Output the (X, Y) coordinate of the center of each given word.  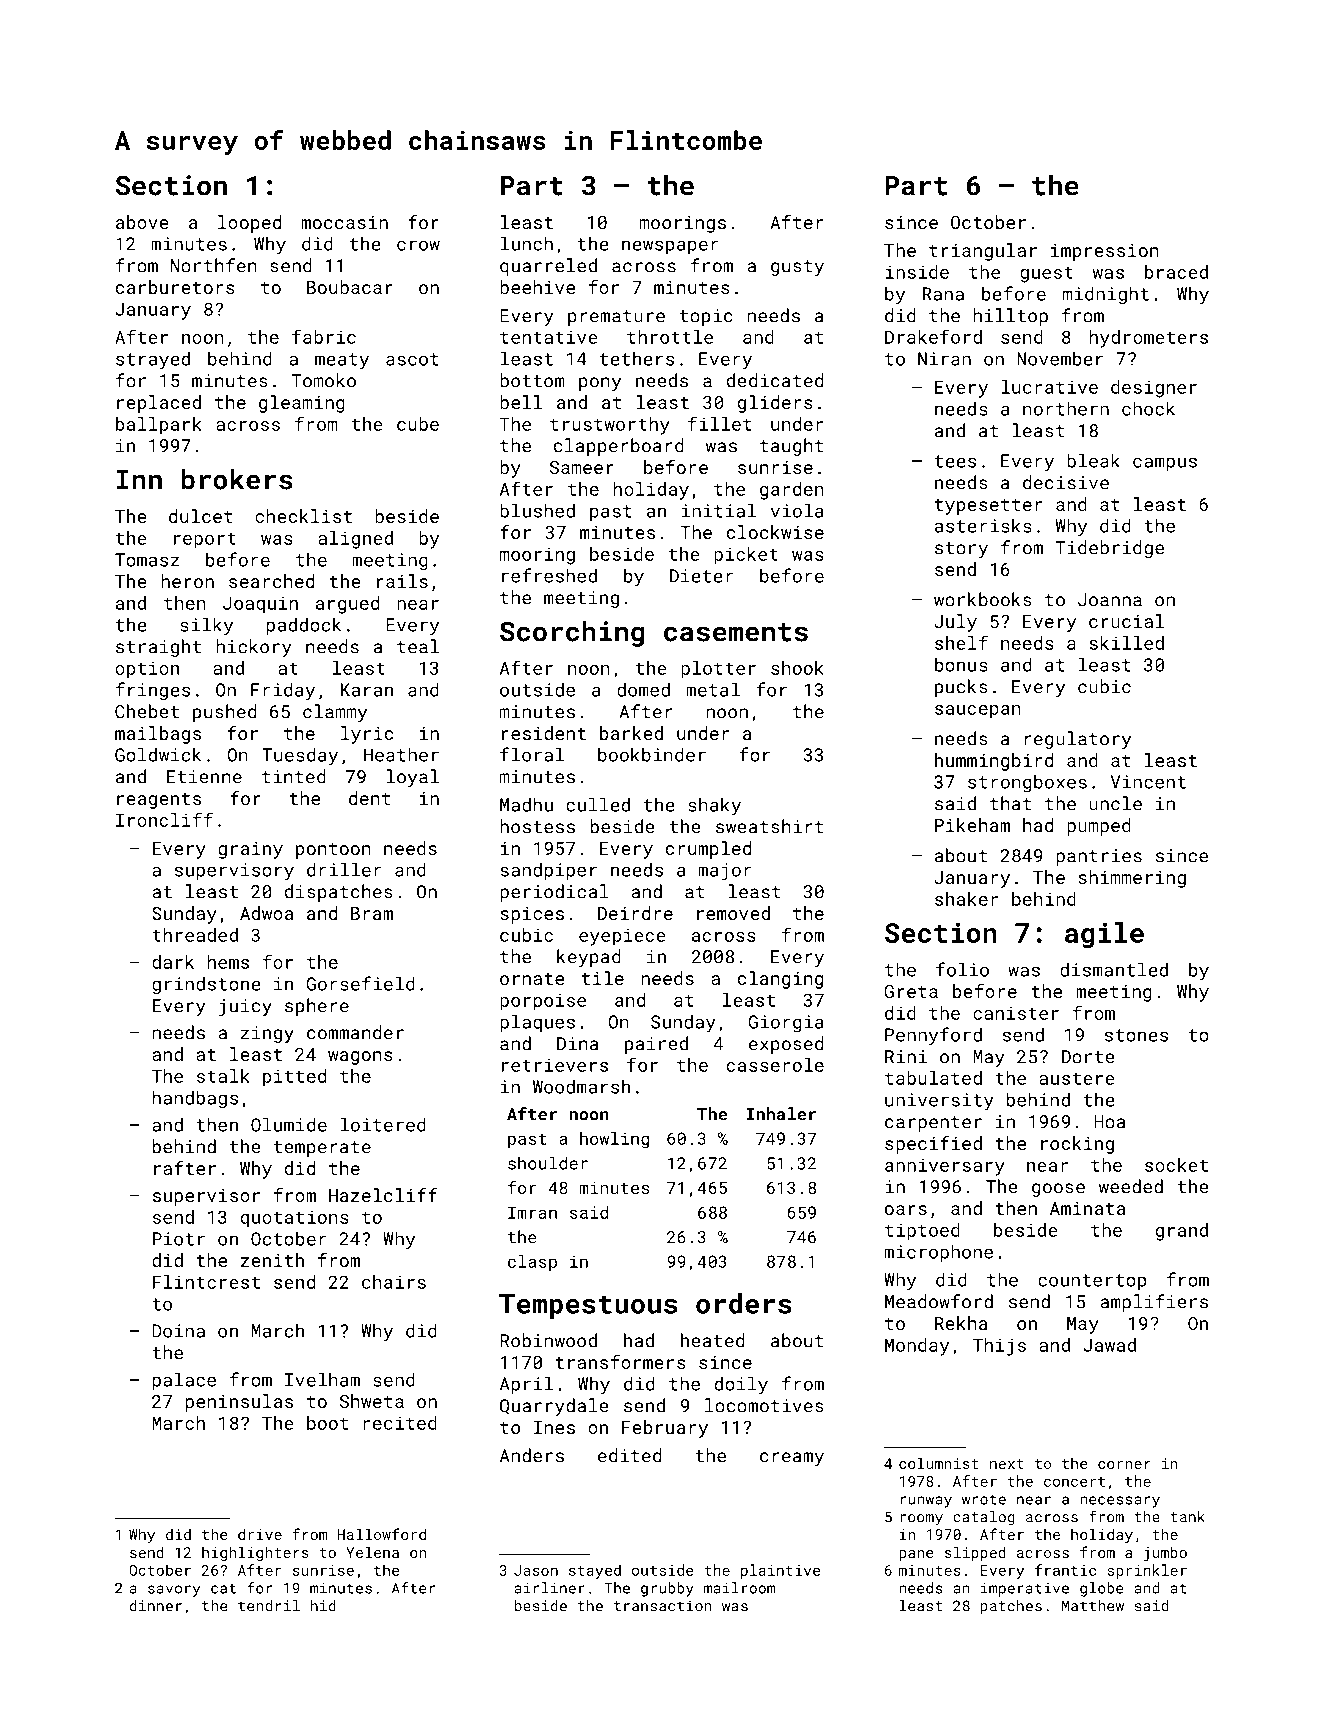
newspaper (670, 247)
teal (418, 646)
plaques (537, 1023)
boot (327, 1423)
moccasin (344, 222)
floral (532, 754)
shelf (961, 642)
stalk (223, 1076)
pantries (1099, 857)
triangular (983, 252)
